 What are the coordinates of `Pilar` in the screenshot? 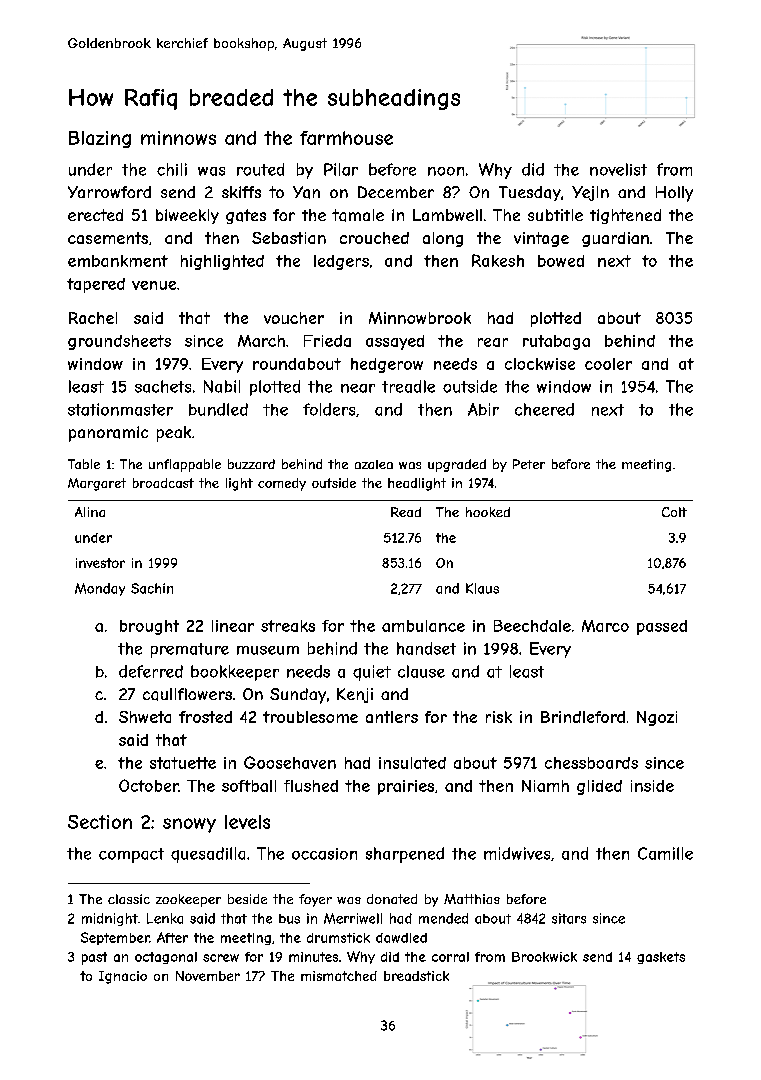 It's located at (341, 169).
